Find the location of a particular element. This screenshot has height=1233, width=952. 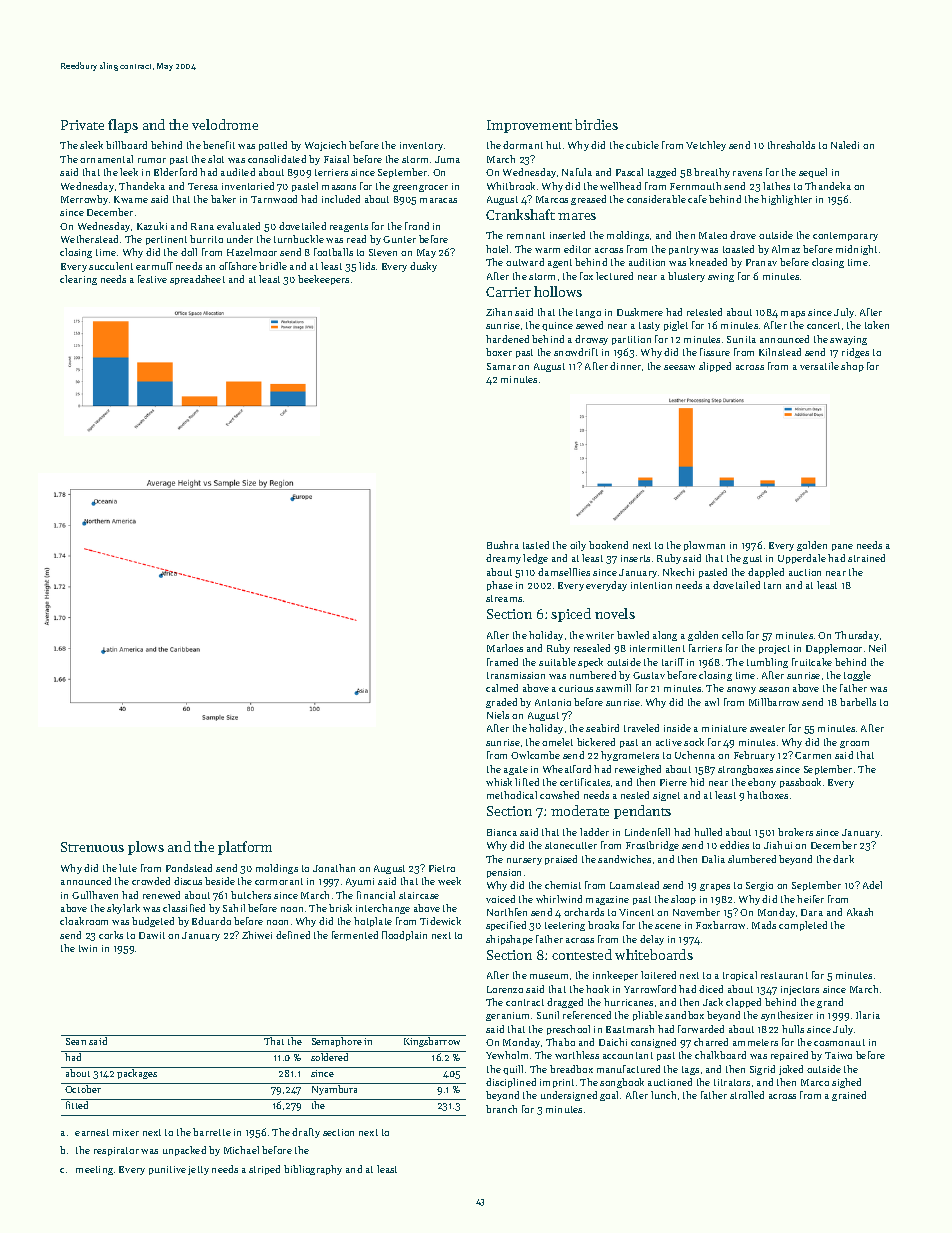

bibliography is located at coordinates (313, 1170).
